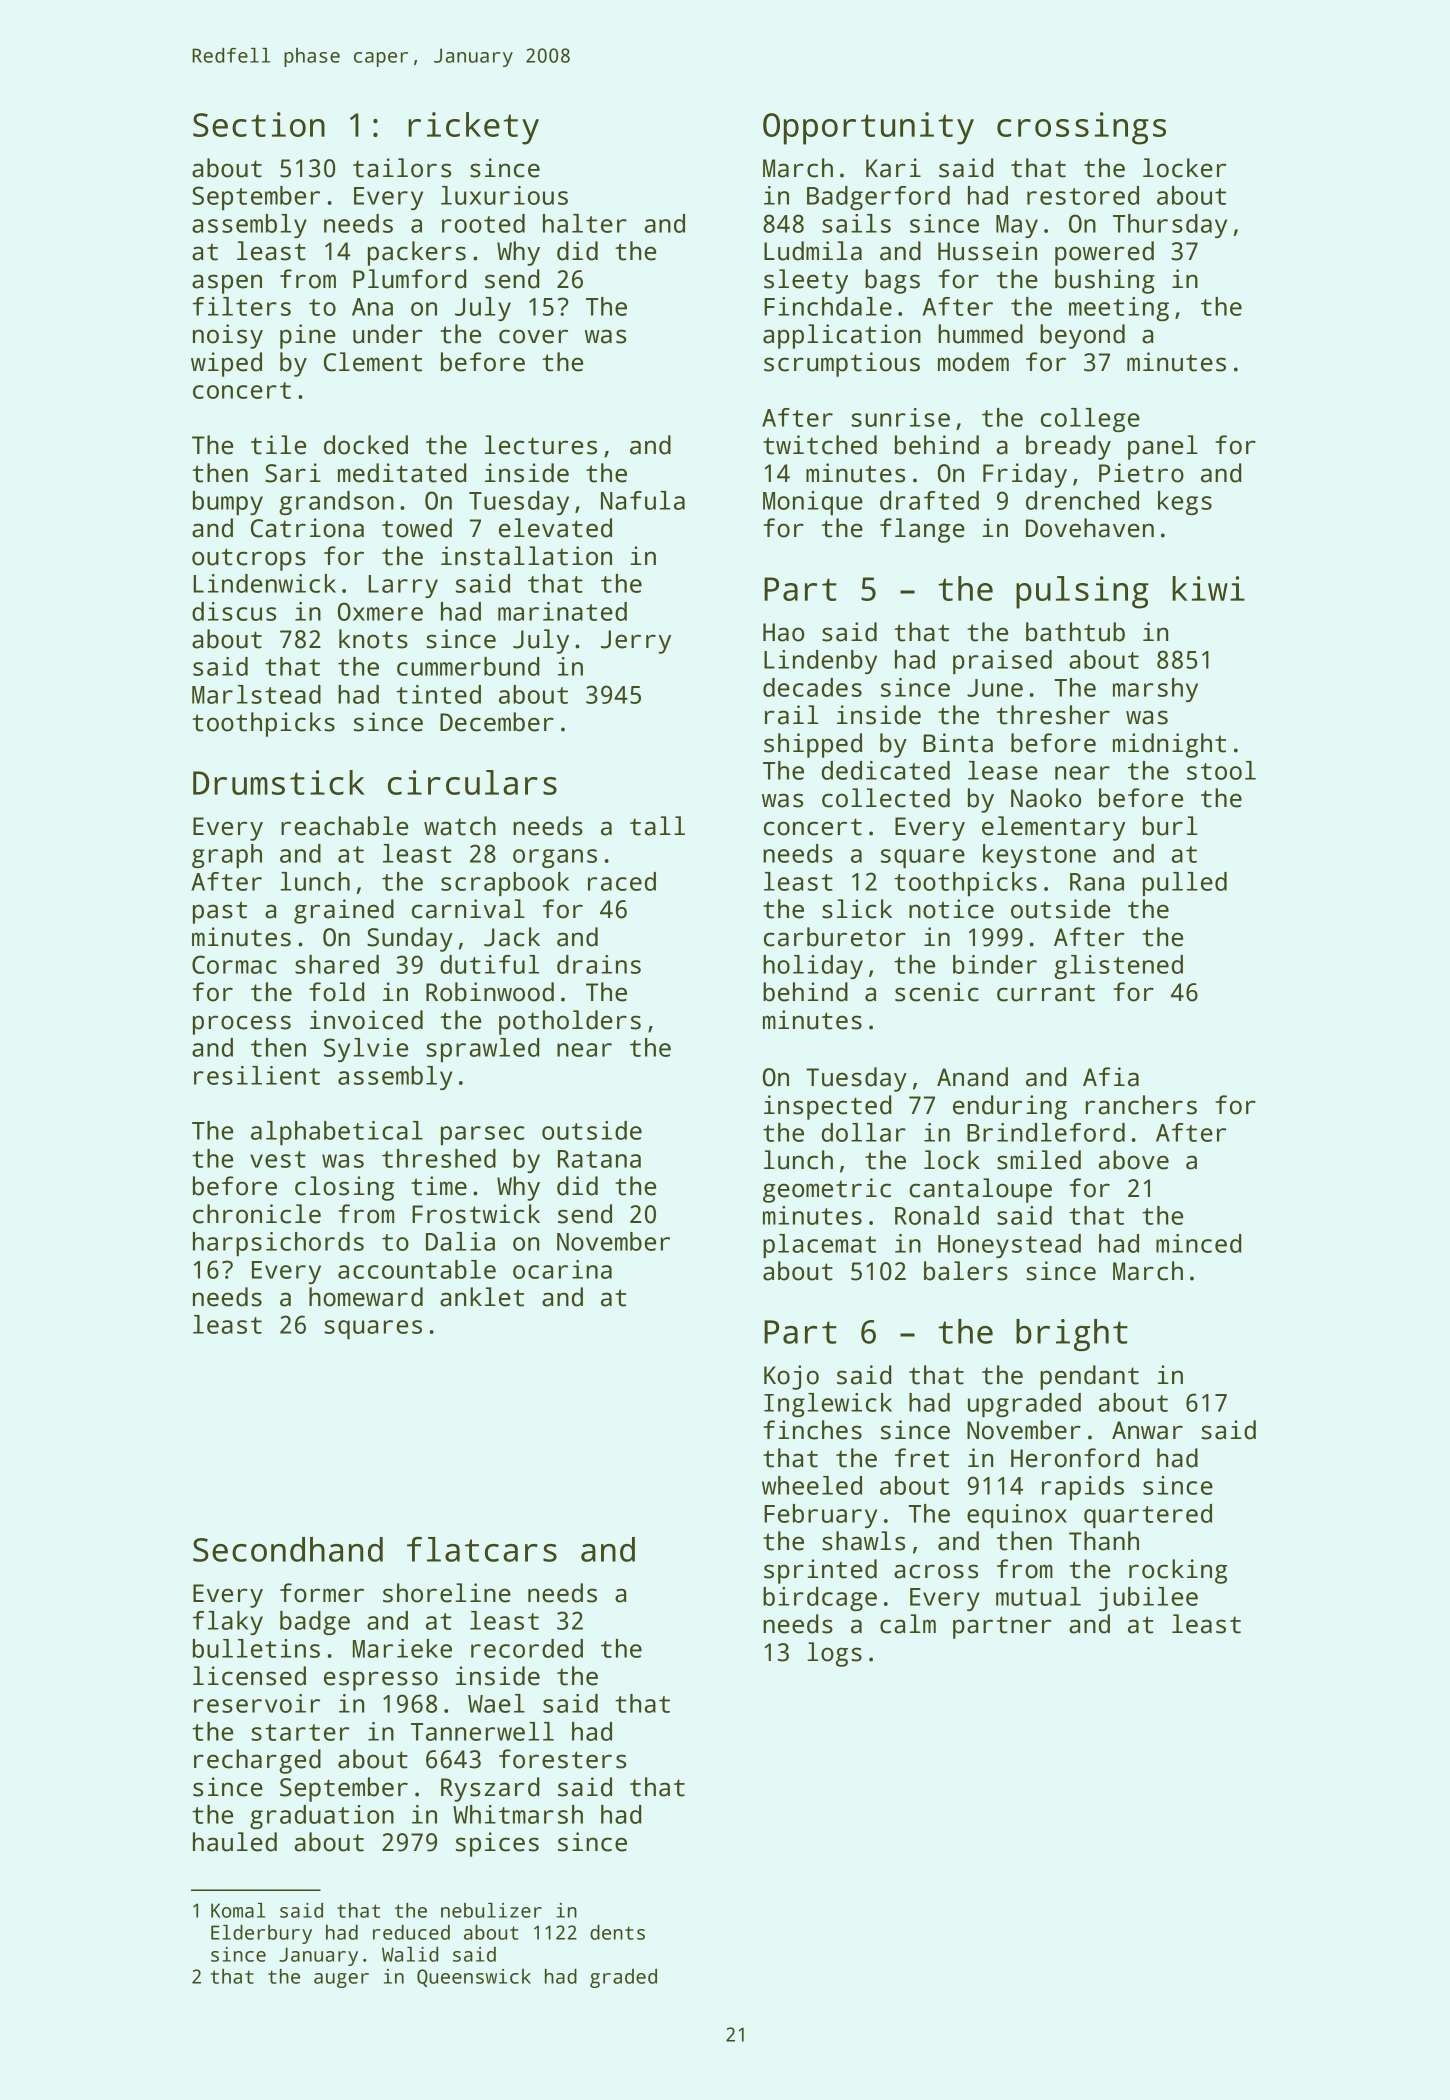  Describe the element at coordinates (257, 1214) in the screenshot. I see `chronicle` at that location.
